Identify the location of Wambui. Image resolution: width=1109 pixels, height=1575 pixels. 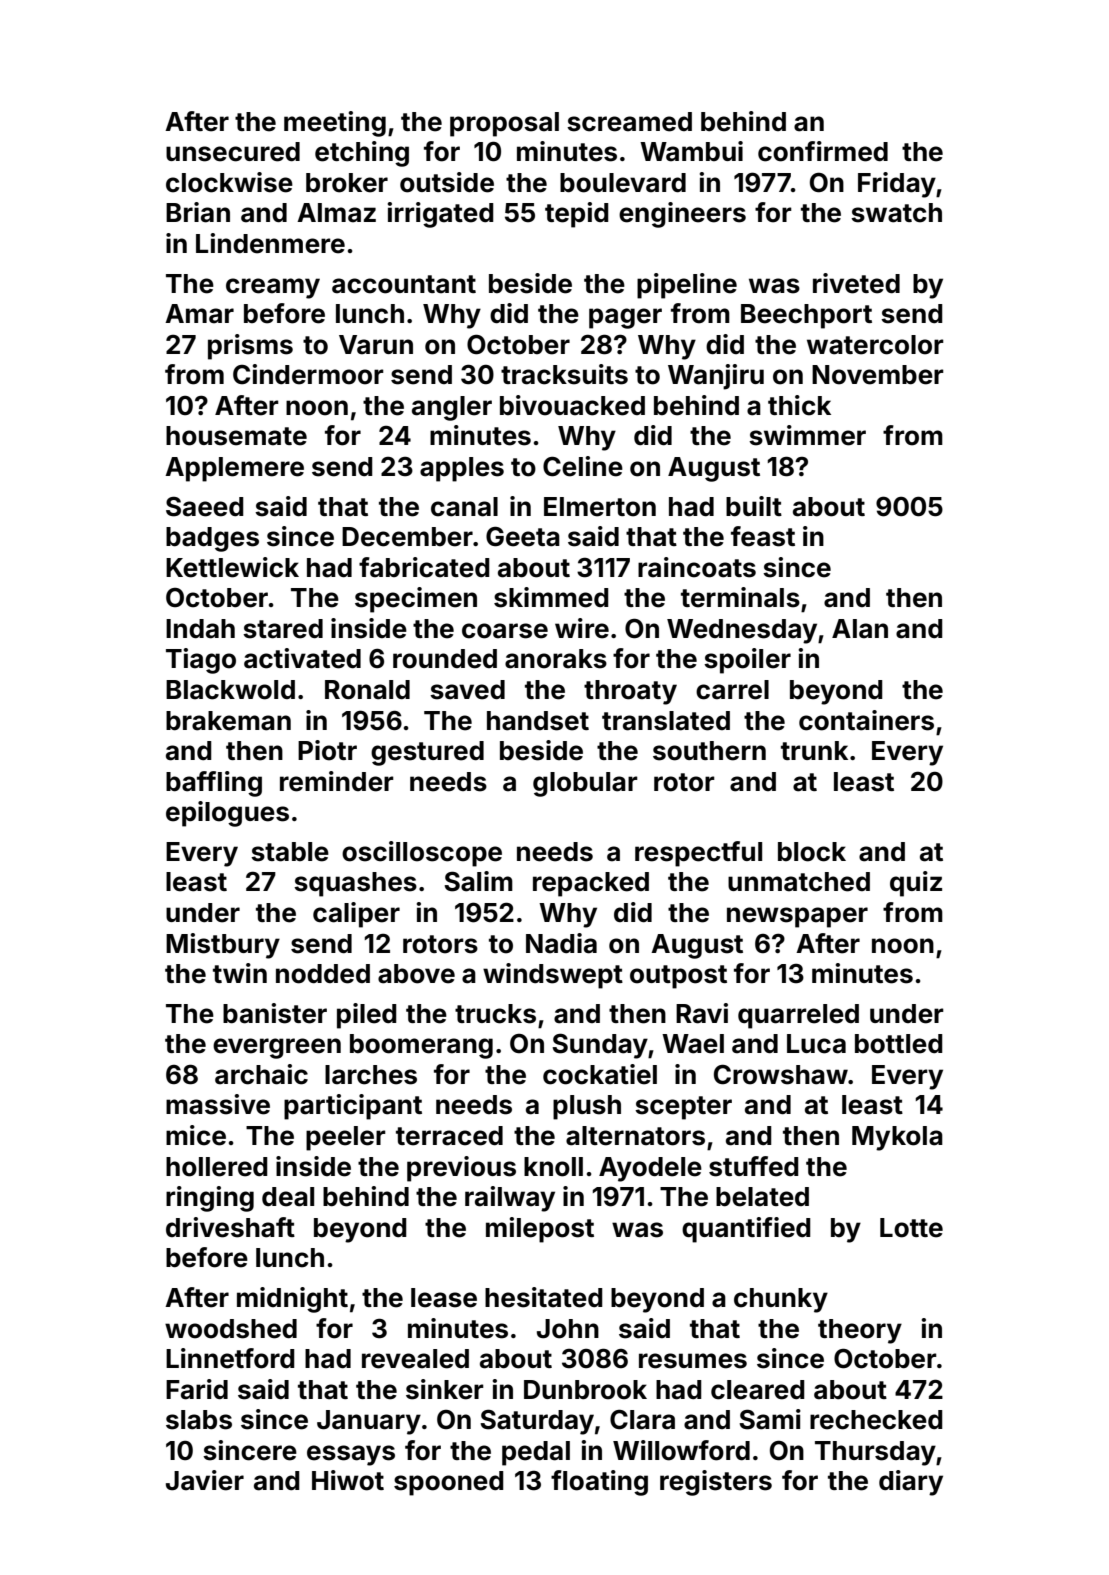
(691, 151).
